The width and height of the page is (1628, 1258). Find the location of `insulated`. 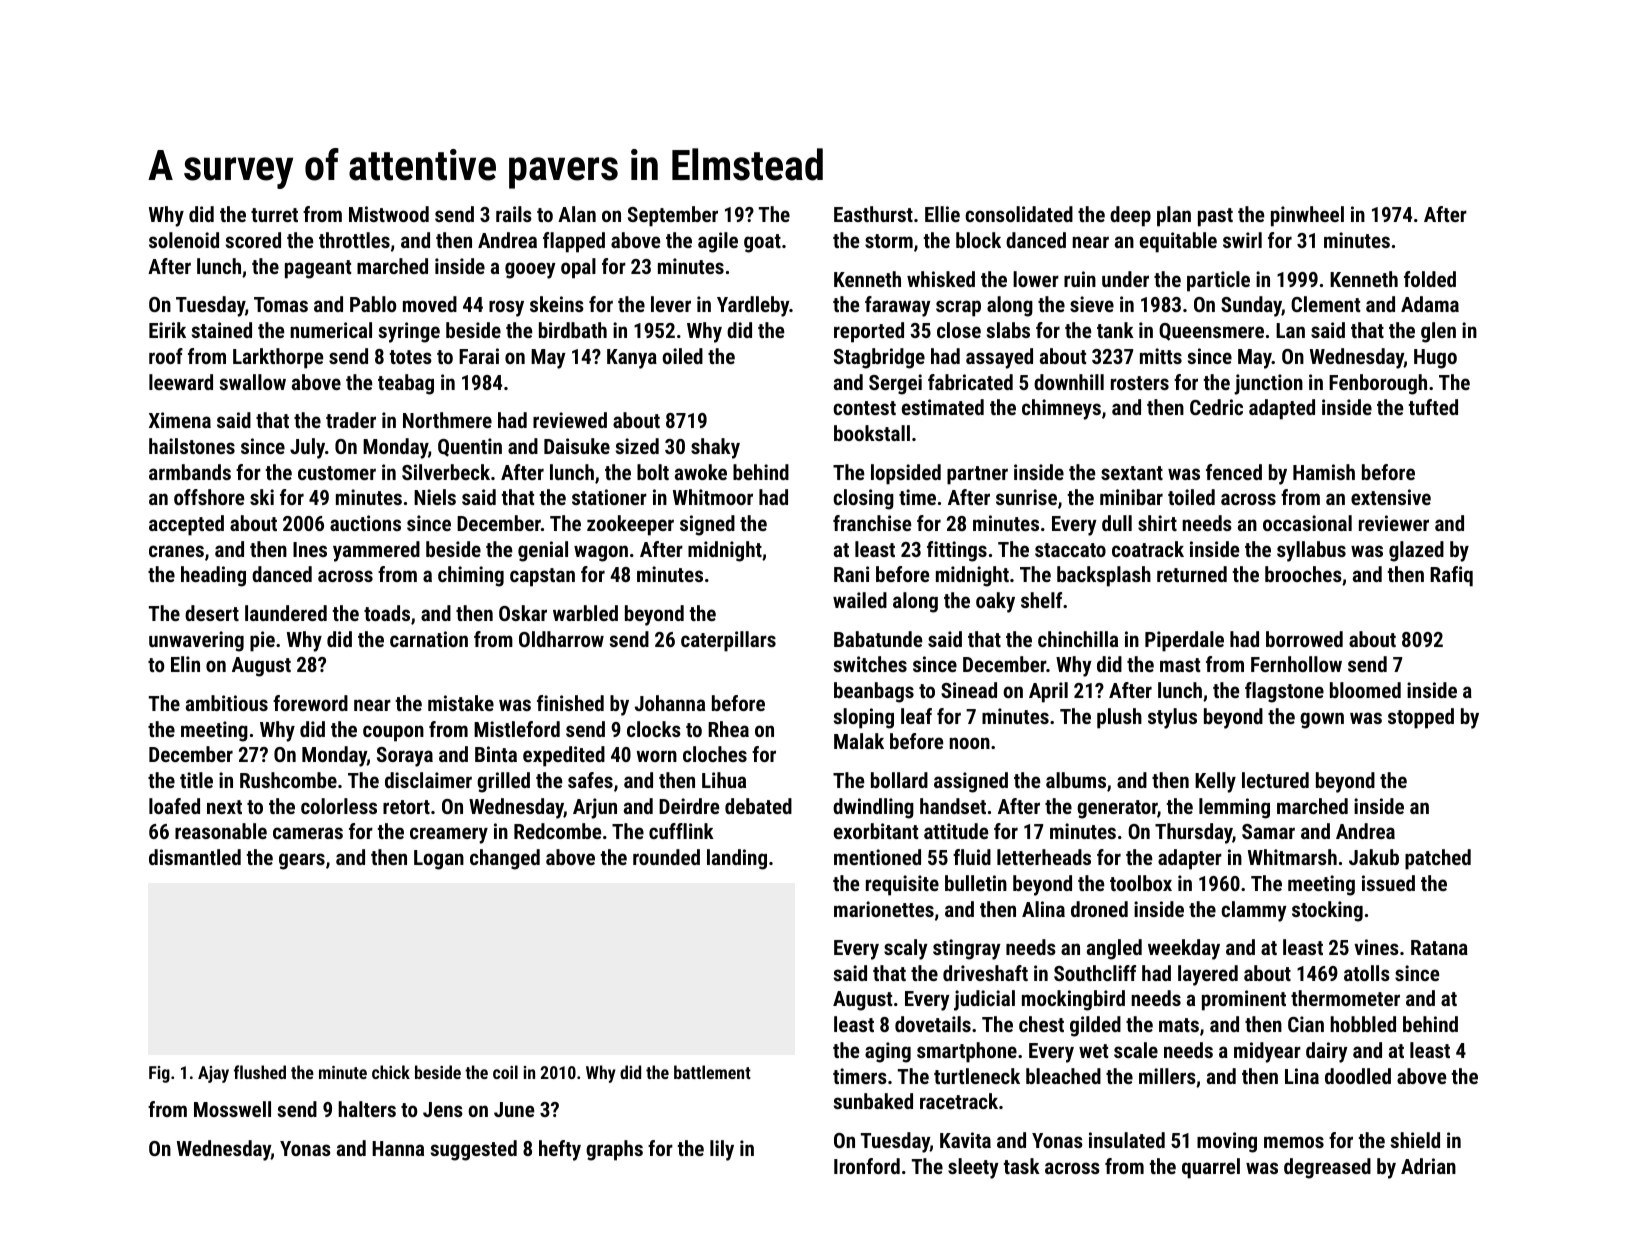

insulated is located at coordinates (1127, 1140).
